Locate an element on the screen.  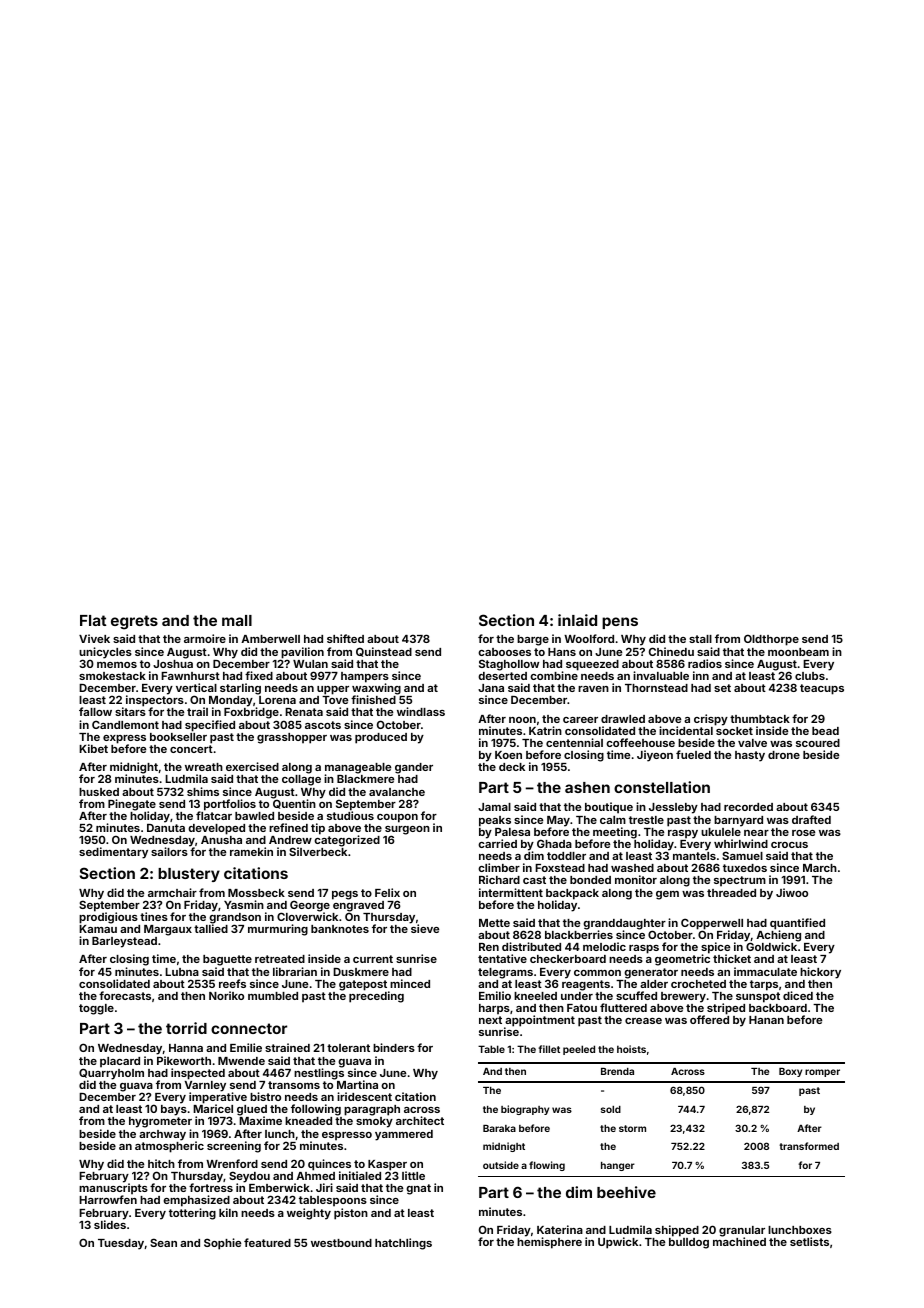
inlaid is located at coordinates (577, 620).
